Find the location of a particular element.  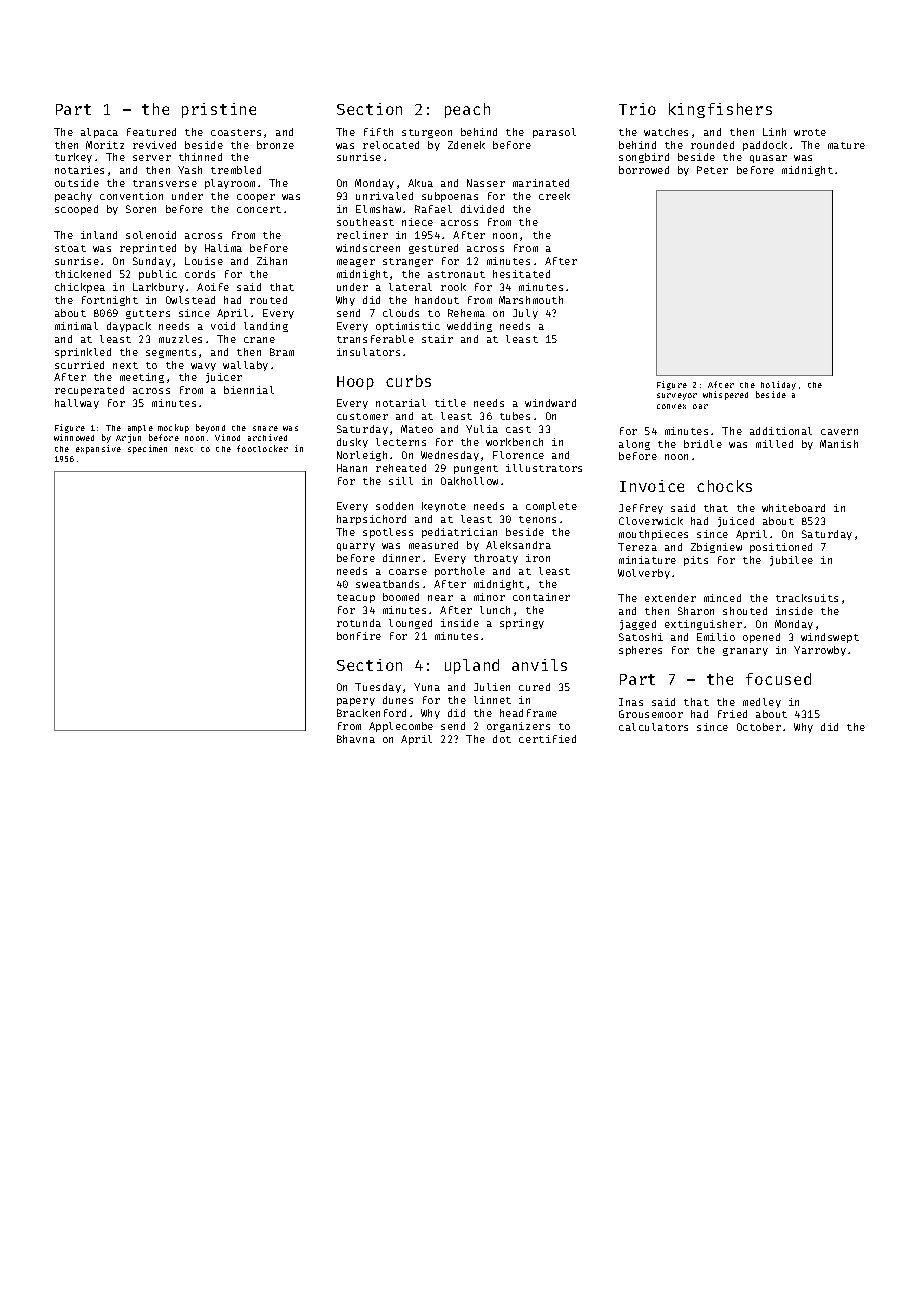

bronze is located at coordinates (275, 145).
